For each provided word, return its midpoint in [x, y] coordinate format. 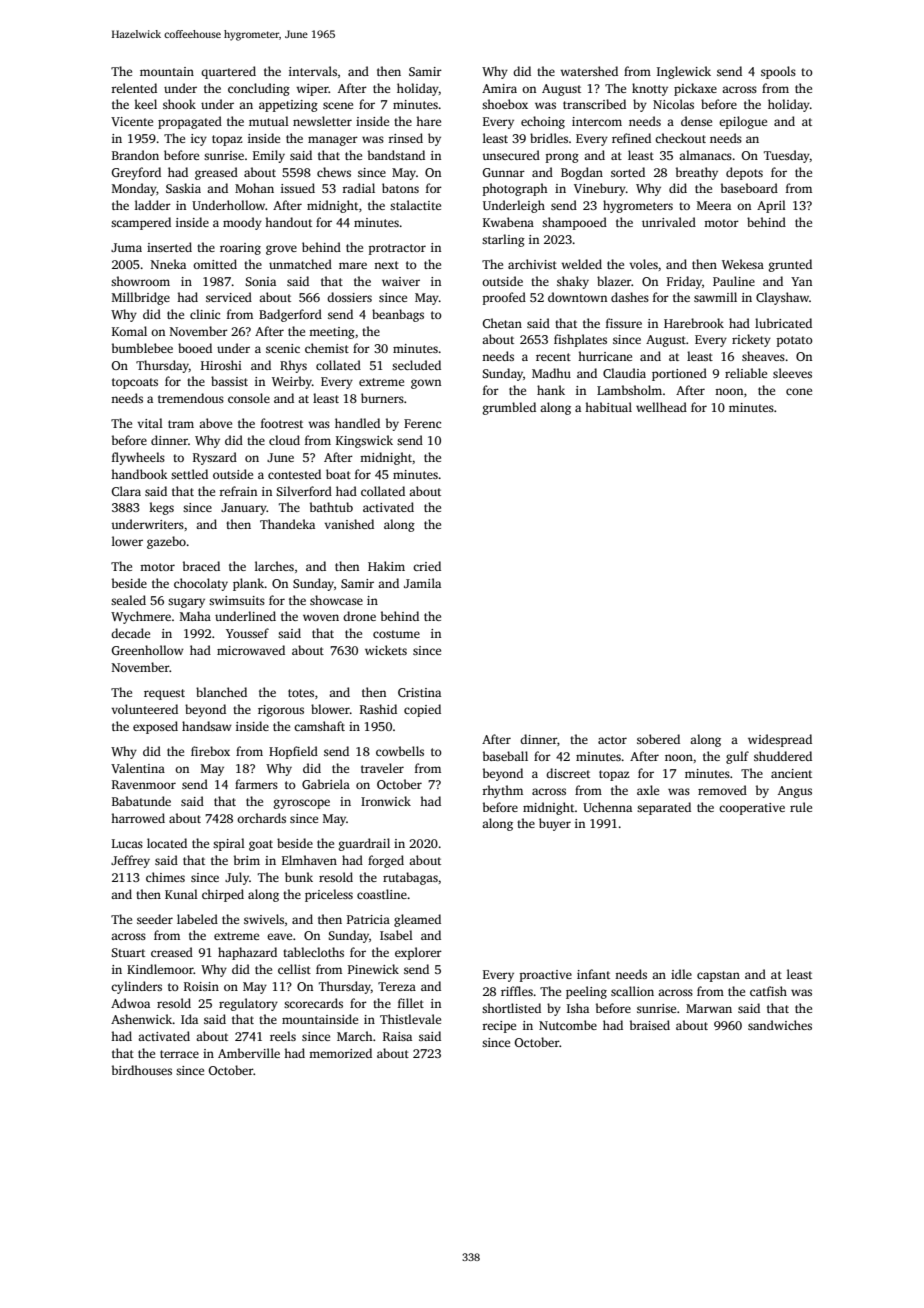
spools [778, 72]
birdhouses [142, 1070]
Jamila [422, 583]
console [249, 398]
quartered [228, 72]
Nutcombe [568, 1025]
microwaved [251, 650]
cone [799, 391]
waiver [401, 281]
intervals [313, 71]
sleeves [792, 373]
